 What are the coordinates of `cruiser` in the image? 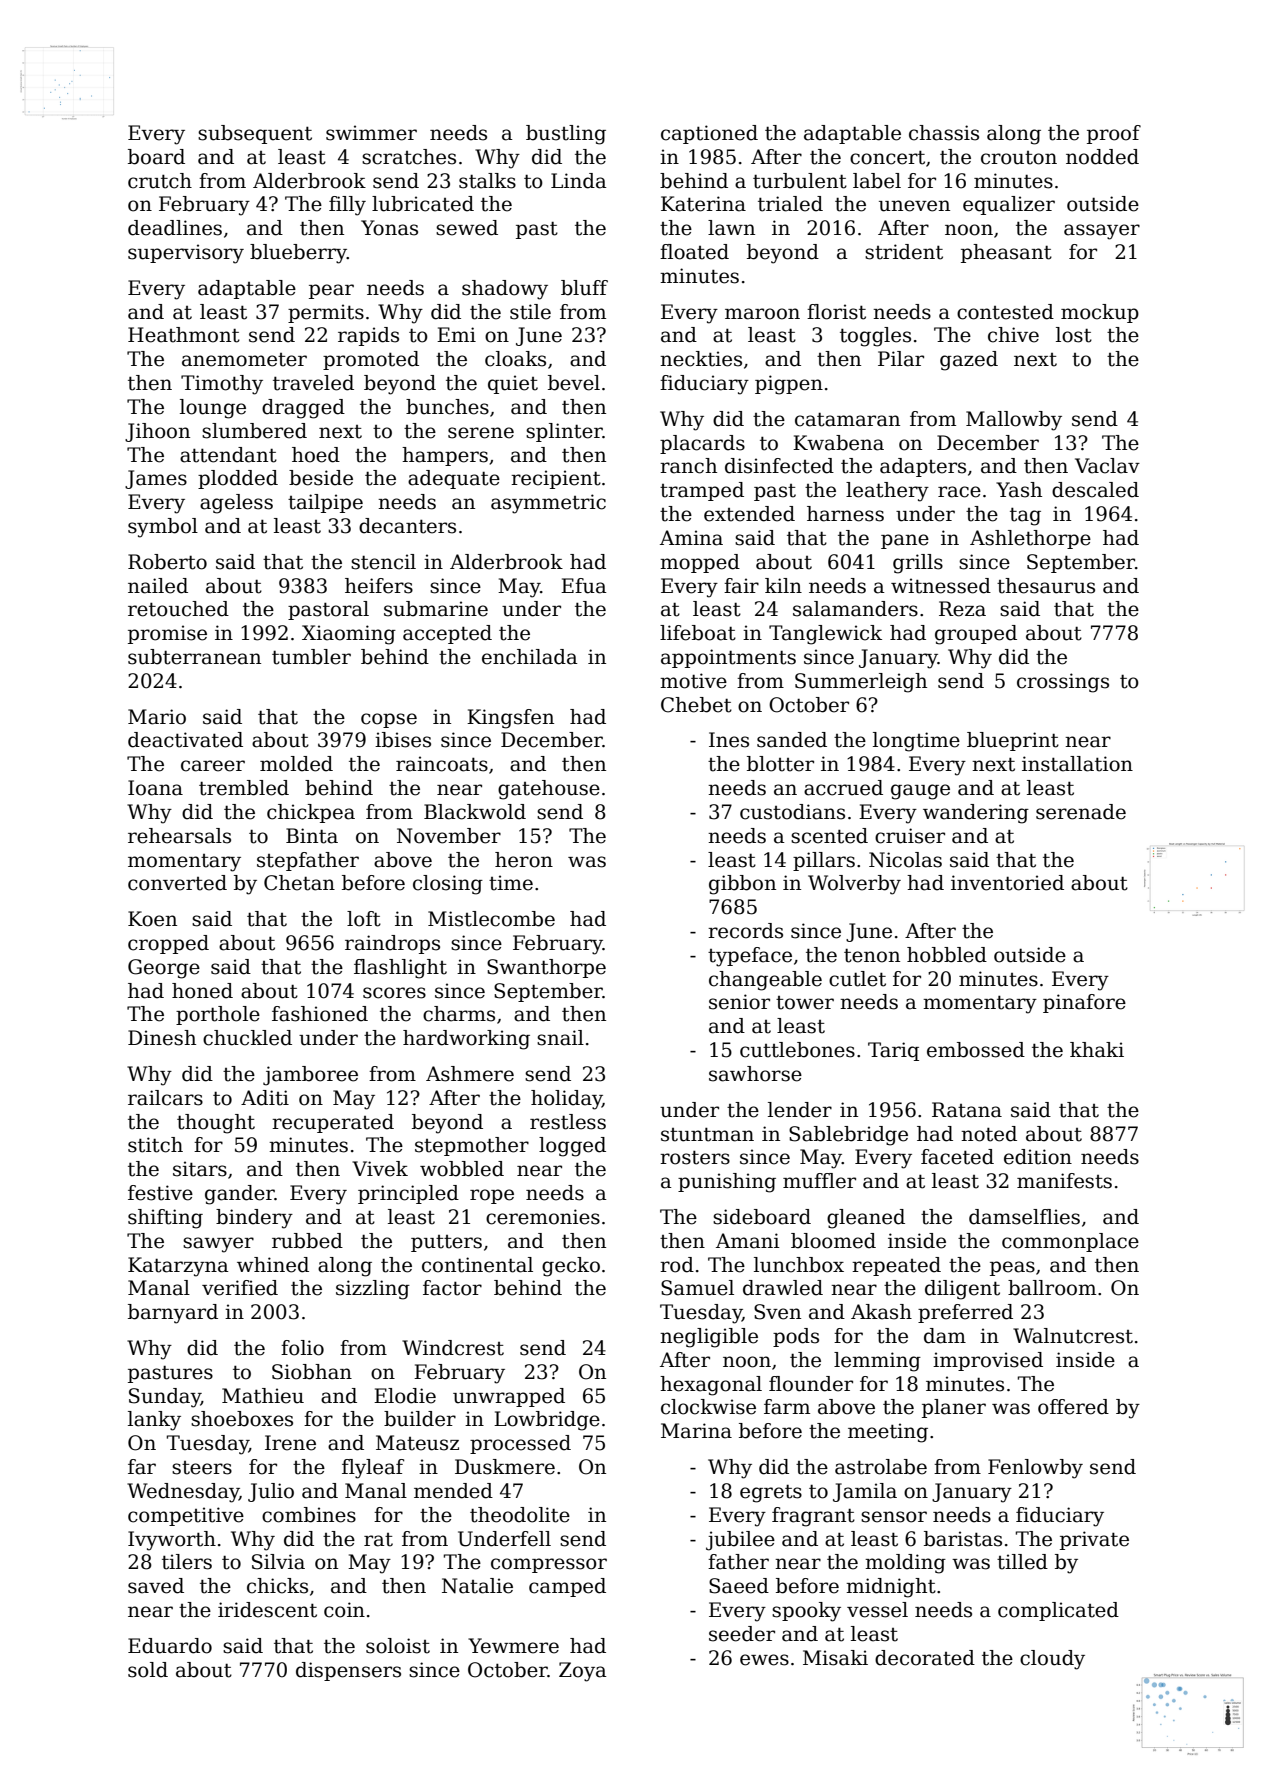 It's located at (910, 836).
